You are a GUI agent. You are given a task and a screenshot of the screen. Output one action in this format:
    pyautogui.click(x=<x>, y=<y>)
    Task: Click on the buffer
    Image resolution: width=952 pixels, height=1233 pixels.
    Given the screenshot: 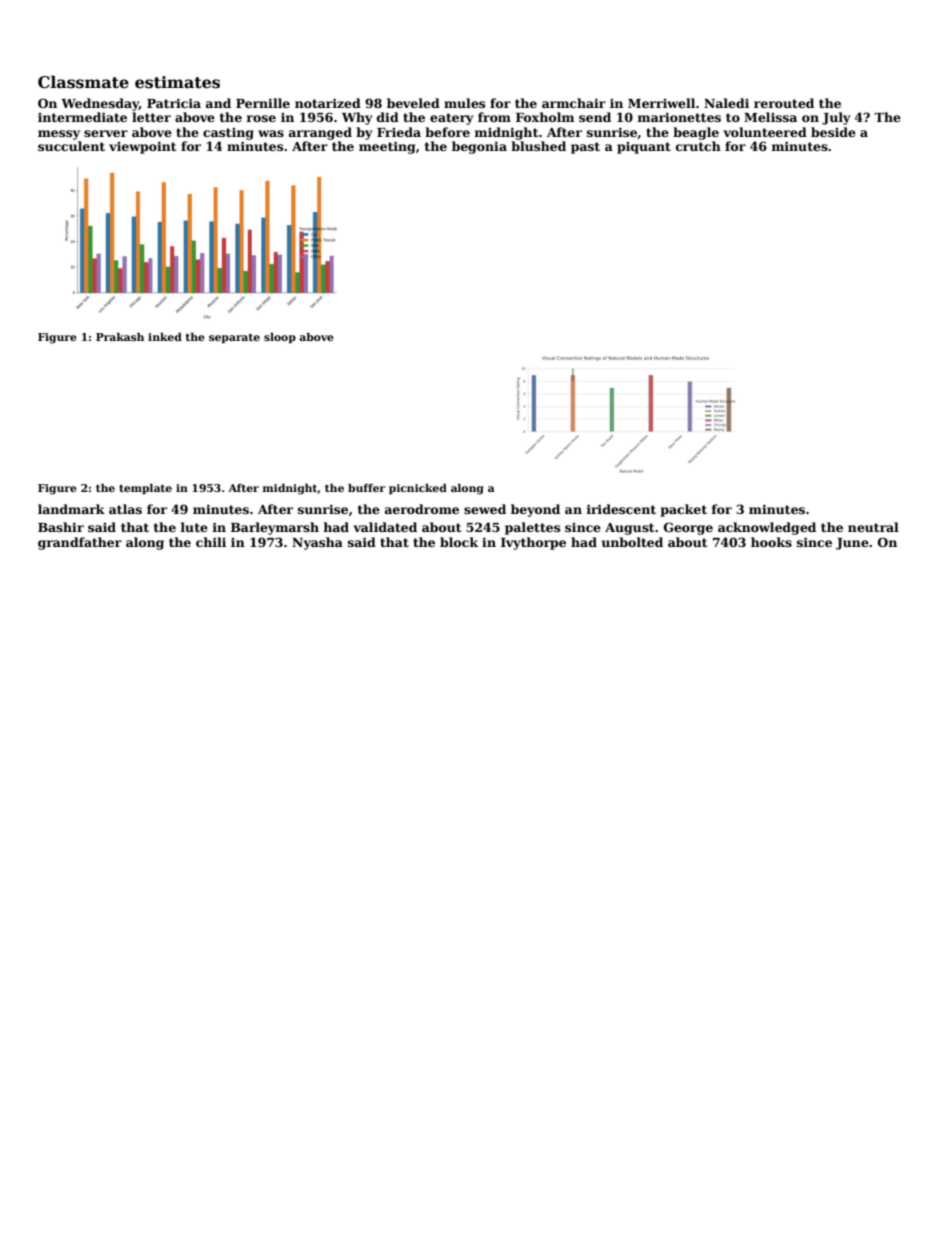 What is the action you would take?
    pyautogui.click(x=366, y=488)
